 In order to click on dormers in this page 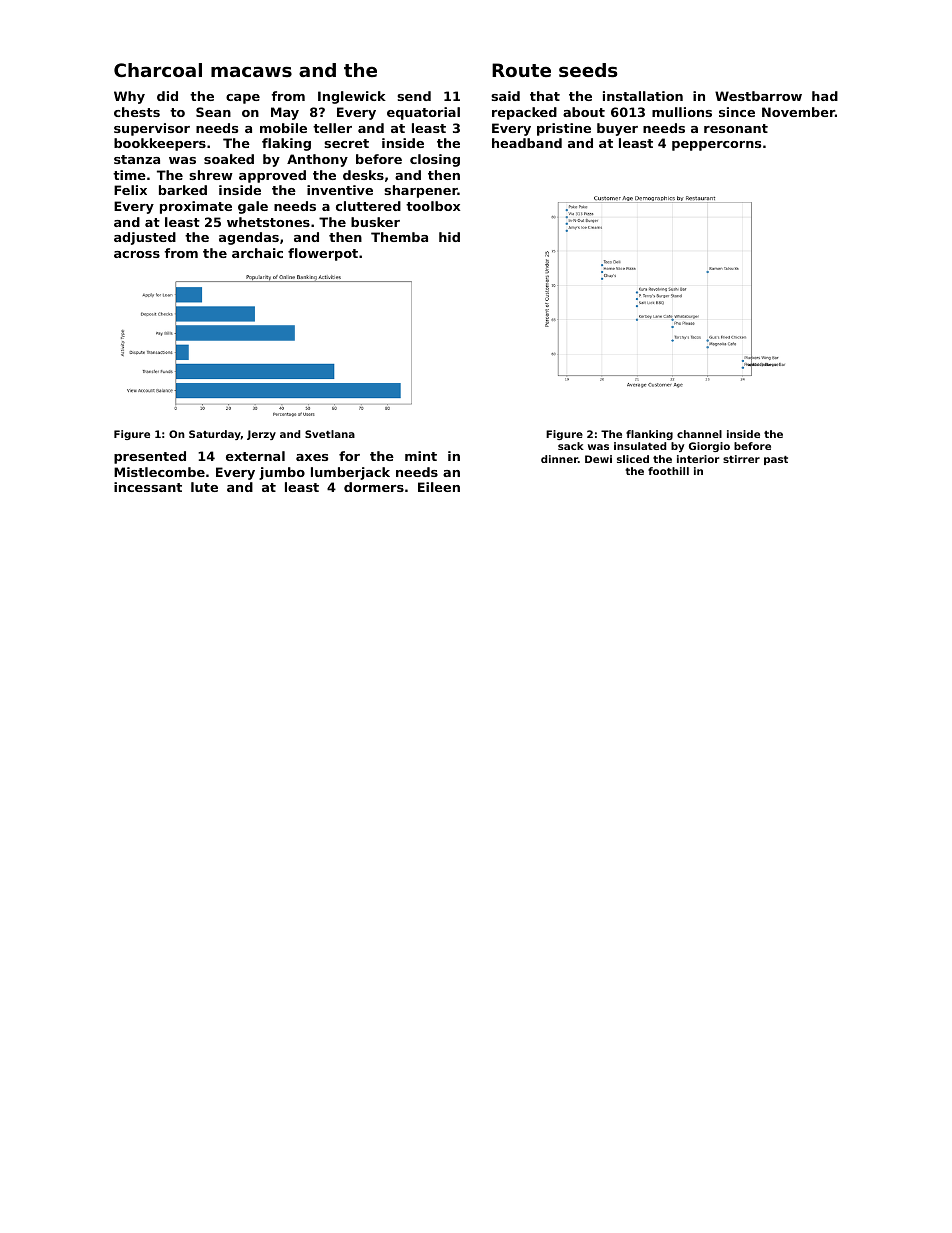, I will do `click(374, 487)`.
